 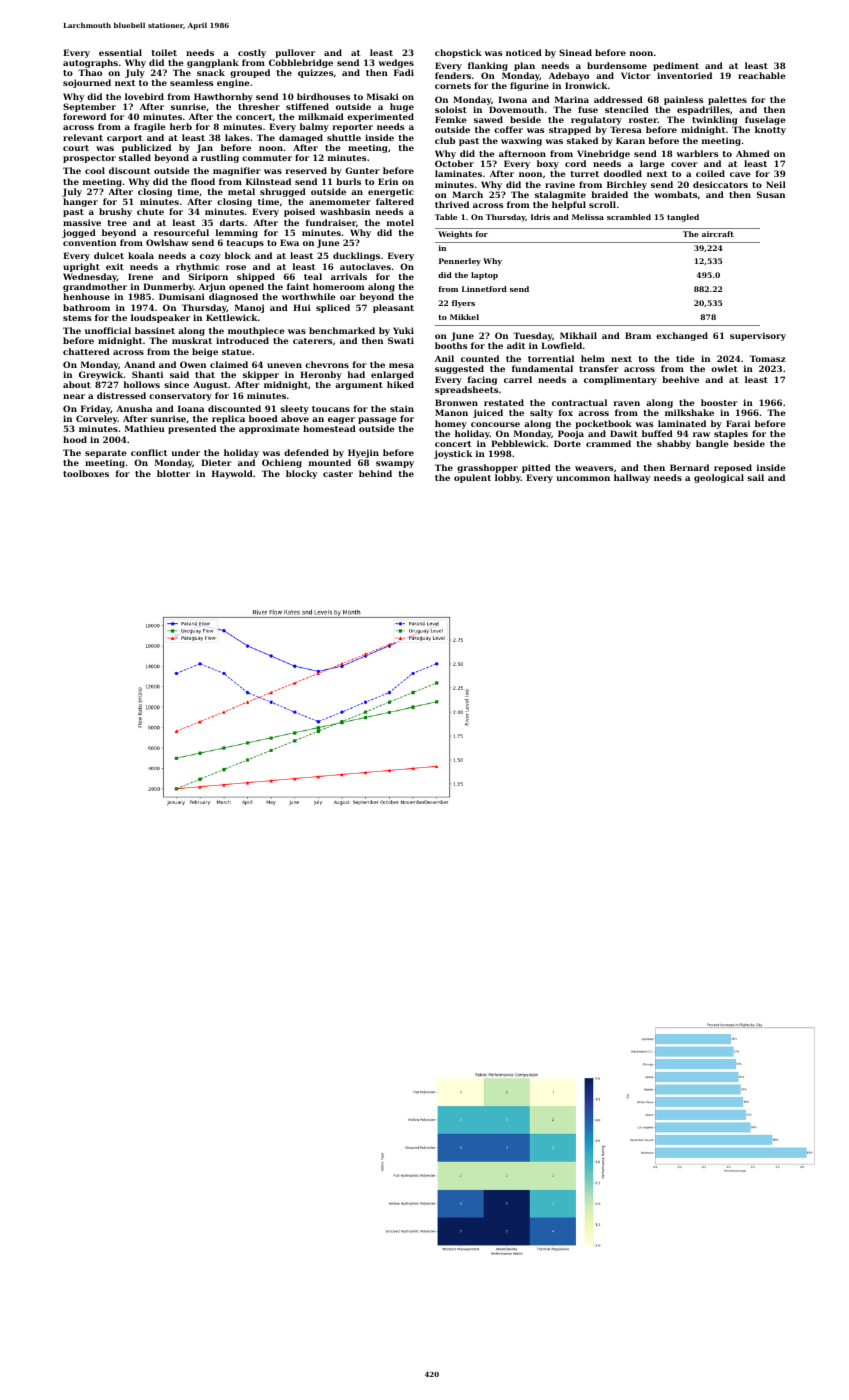 I want to click on Manoj, so click(x=249, y=308).
